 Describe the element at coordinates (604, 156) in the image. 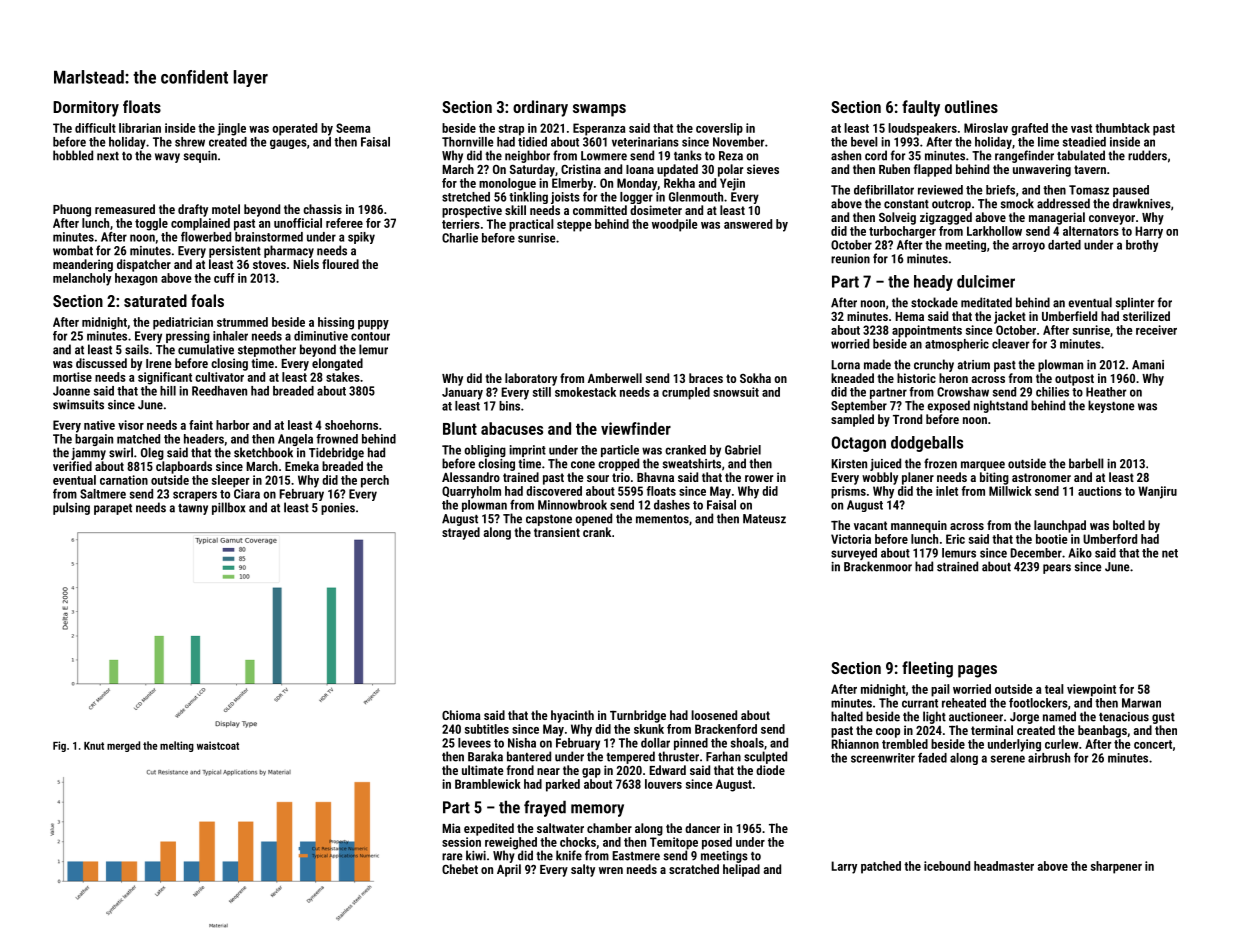

I see `Lowmere` at that location.
